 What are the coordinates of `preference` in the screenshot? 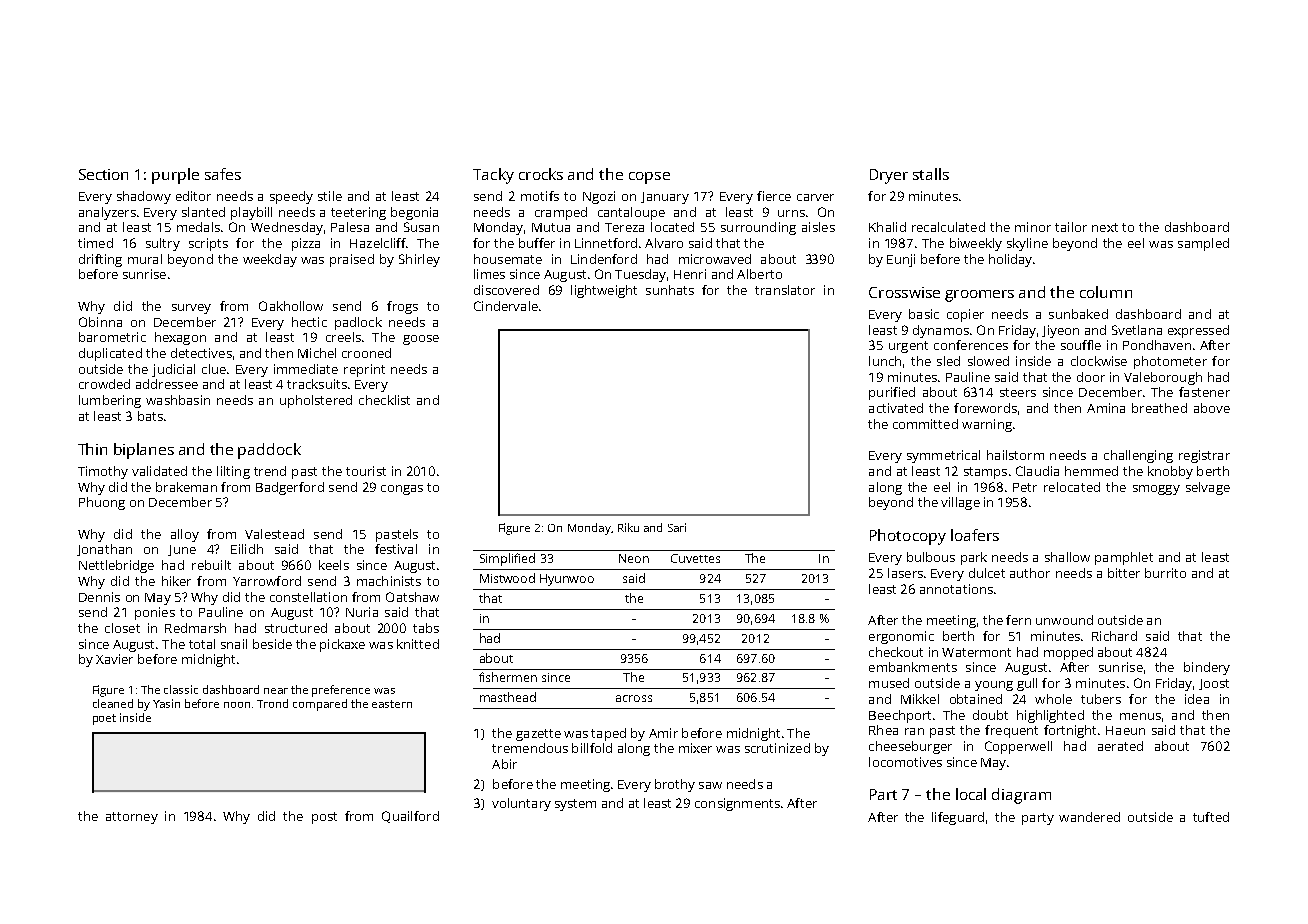 It's located at (341, 691).
